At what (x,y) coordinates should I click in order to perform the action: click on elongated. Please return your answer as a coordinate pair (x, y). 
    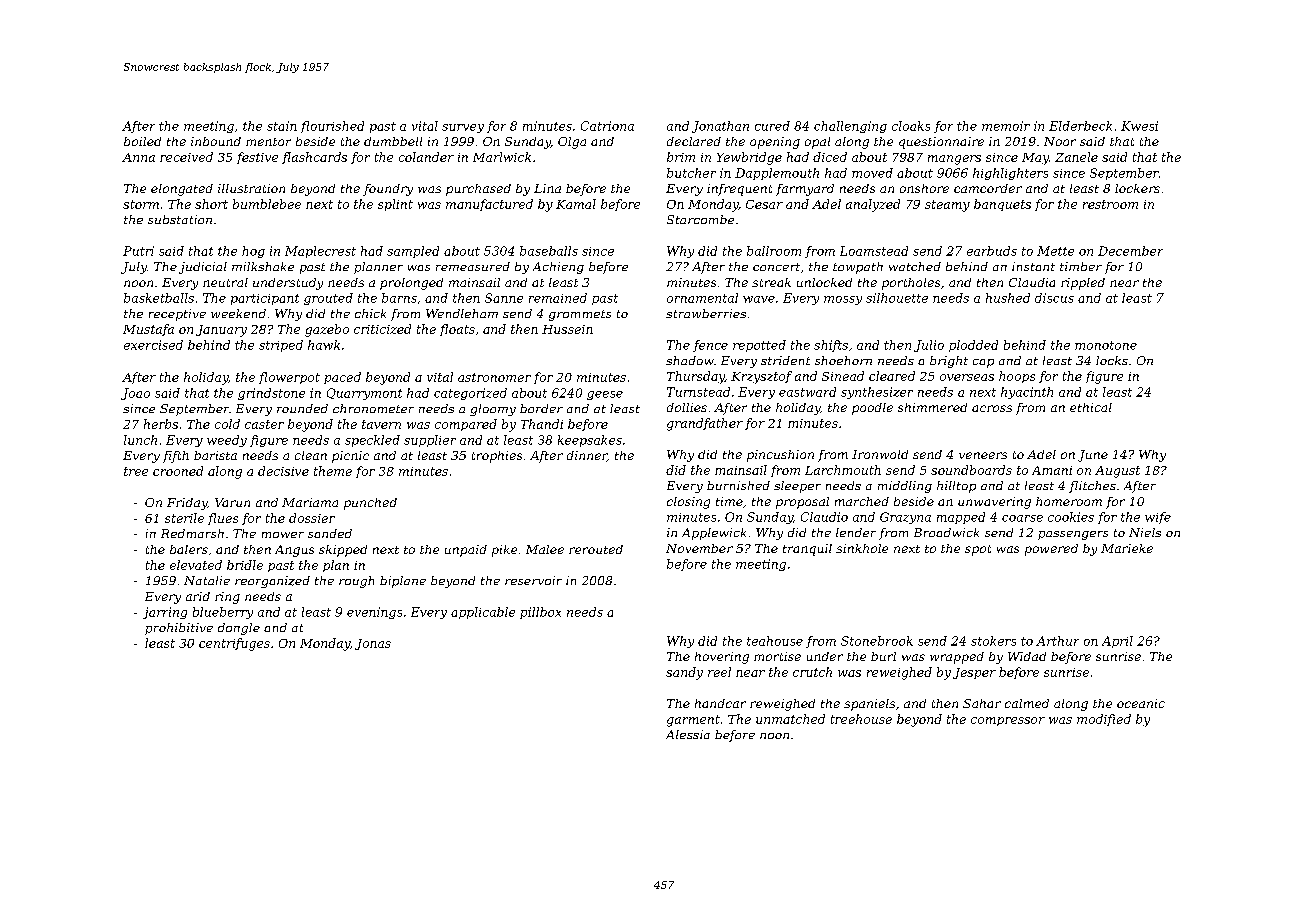
    Looking at the image, I should click on (182, 190).
